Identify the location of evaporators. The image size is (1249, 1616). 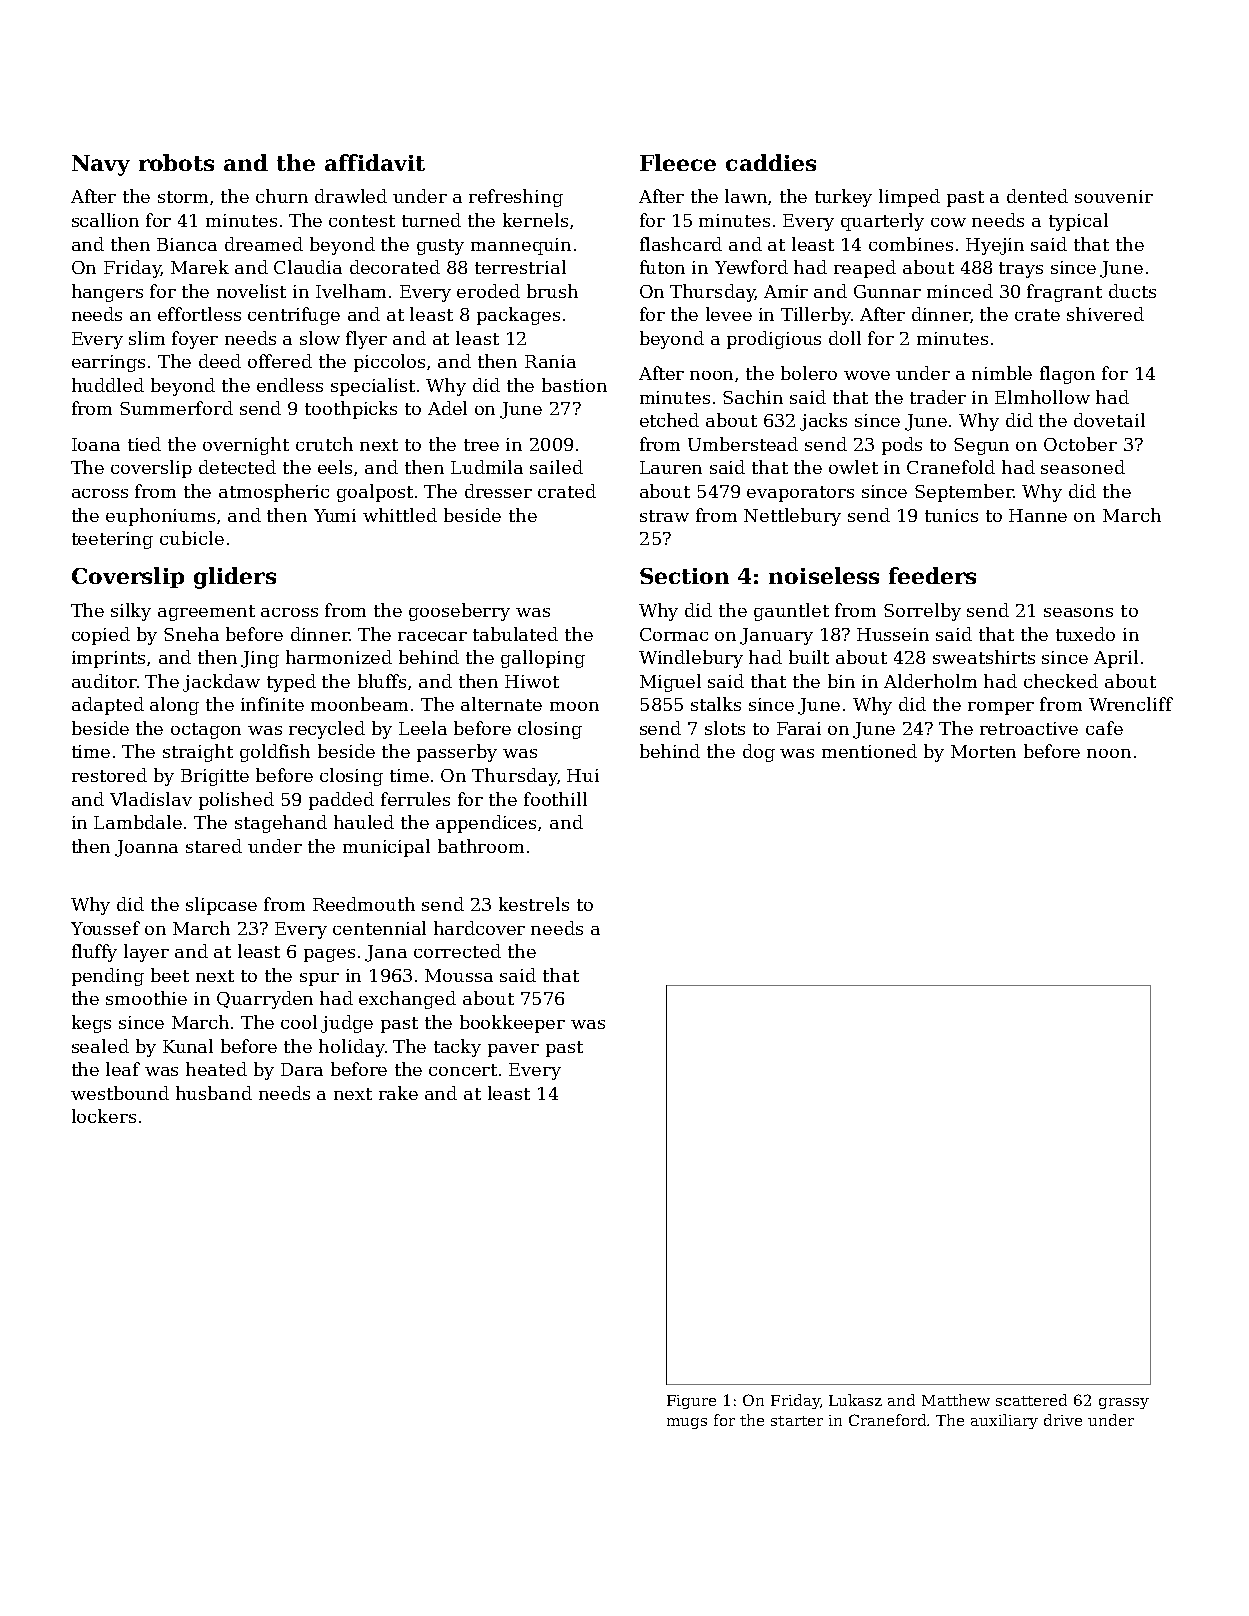
(800, 494).
